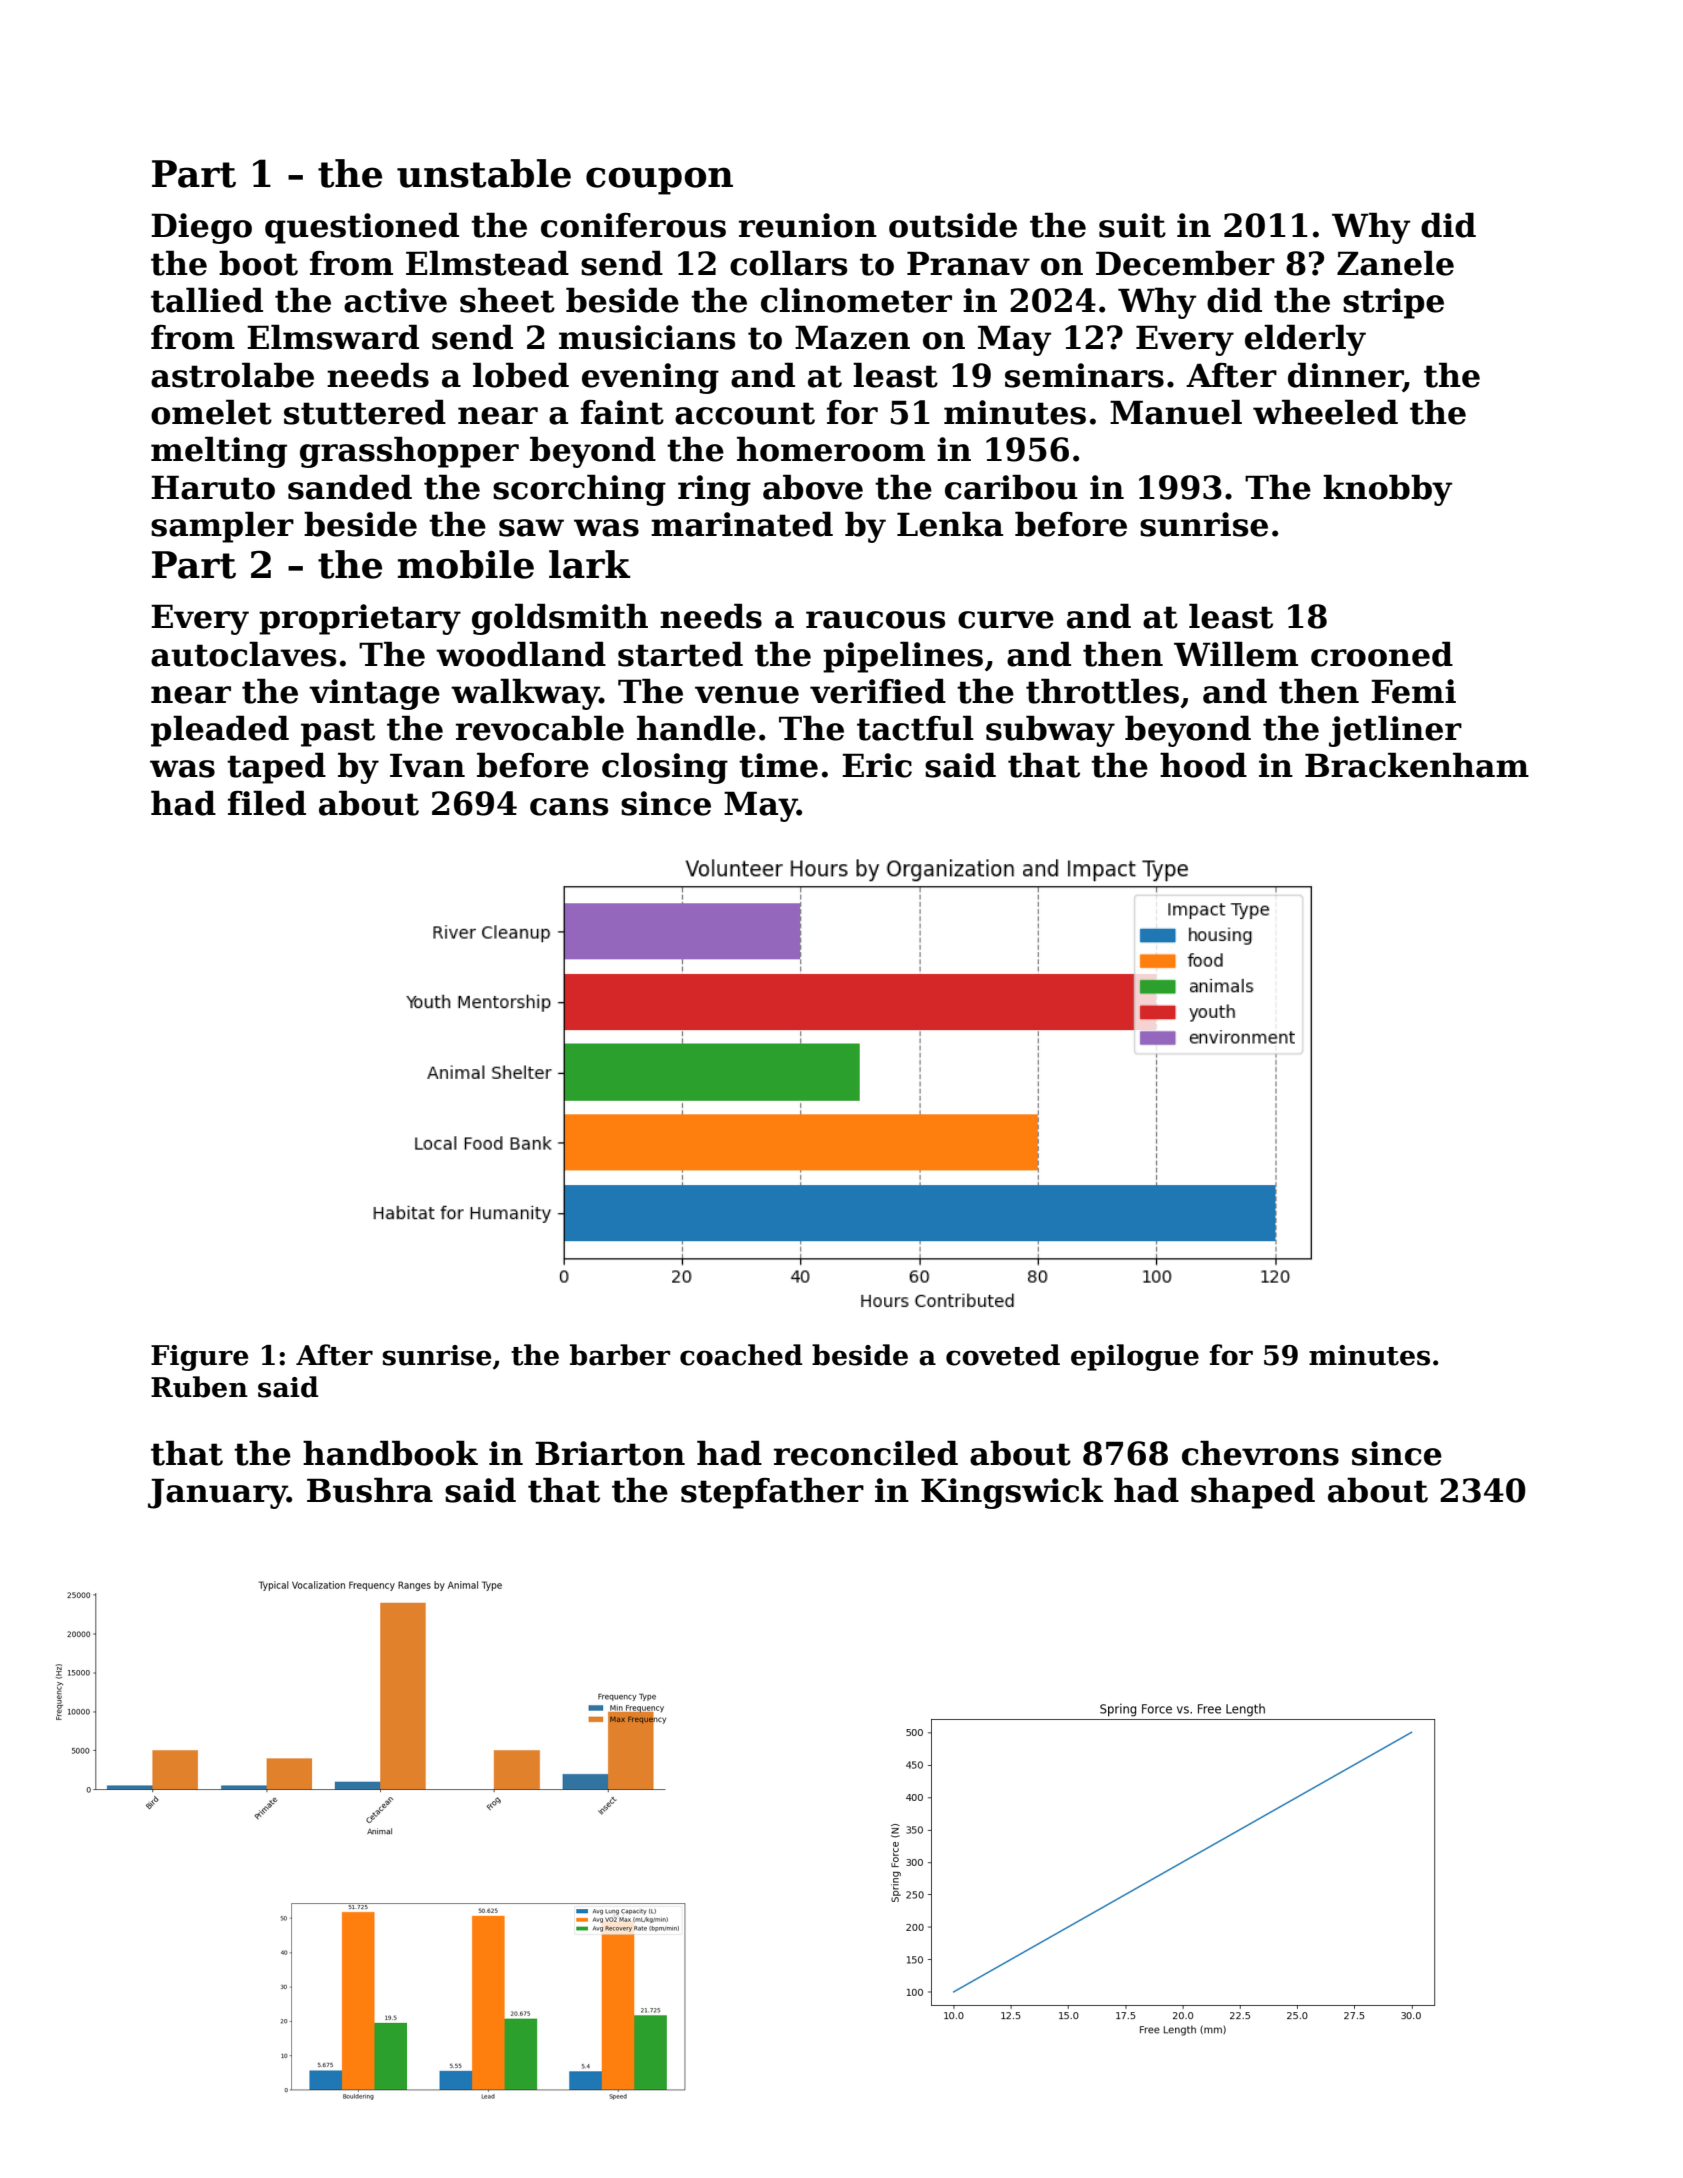 The width and height of the screenshot is (1683, 2178). I want to click on shaped, so click(1253, 1493).
